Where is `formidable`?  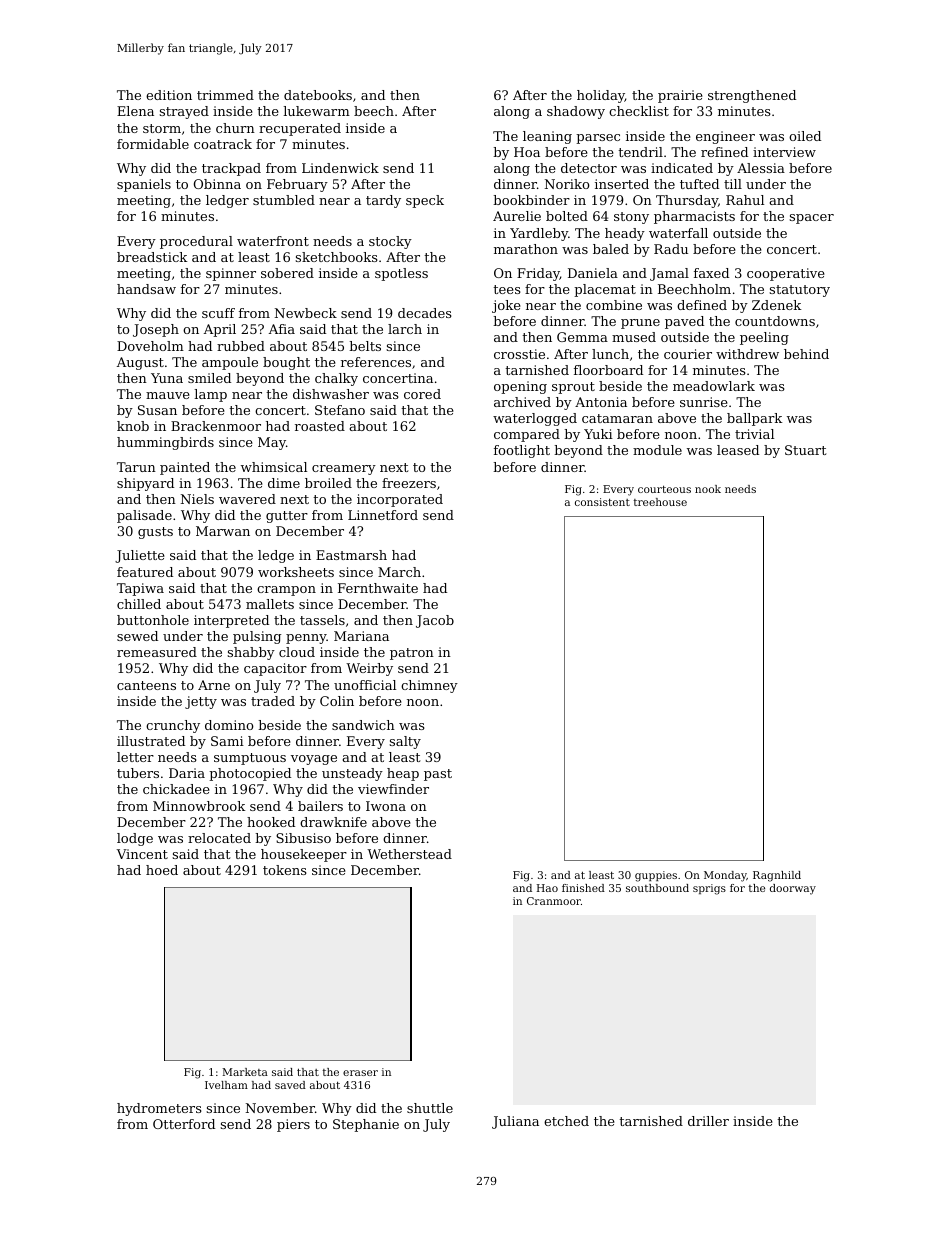
formidable is located at coordinates (153, 144).
